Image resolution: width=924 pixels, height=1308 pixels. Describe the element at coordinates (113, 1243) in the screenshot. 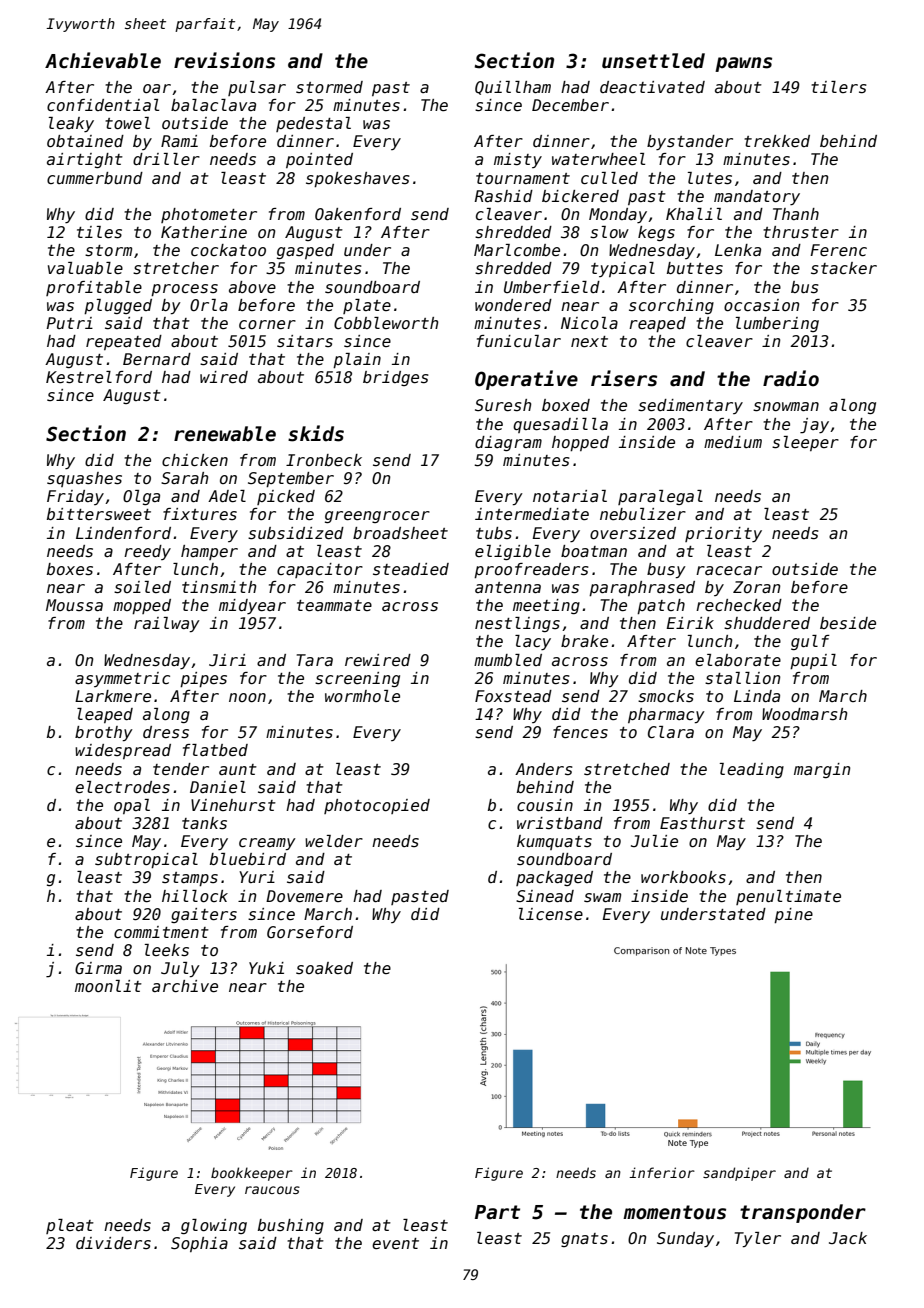

I see `dividers` at that location.
